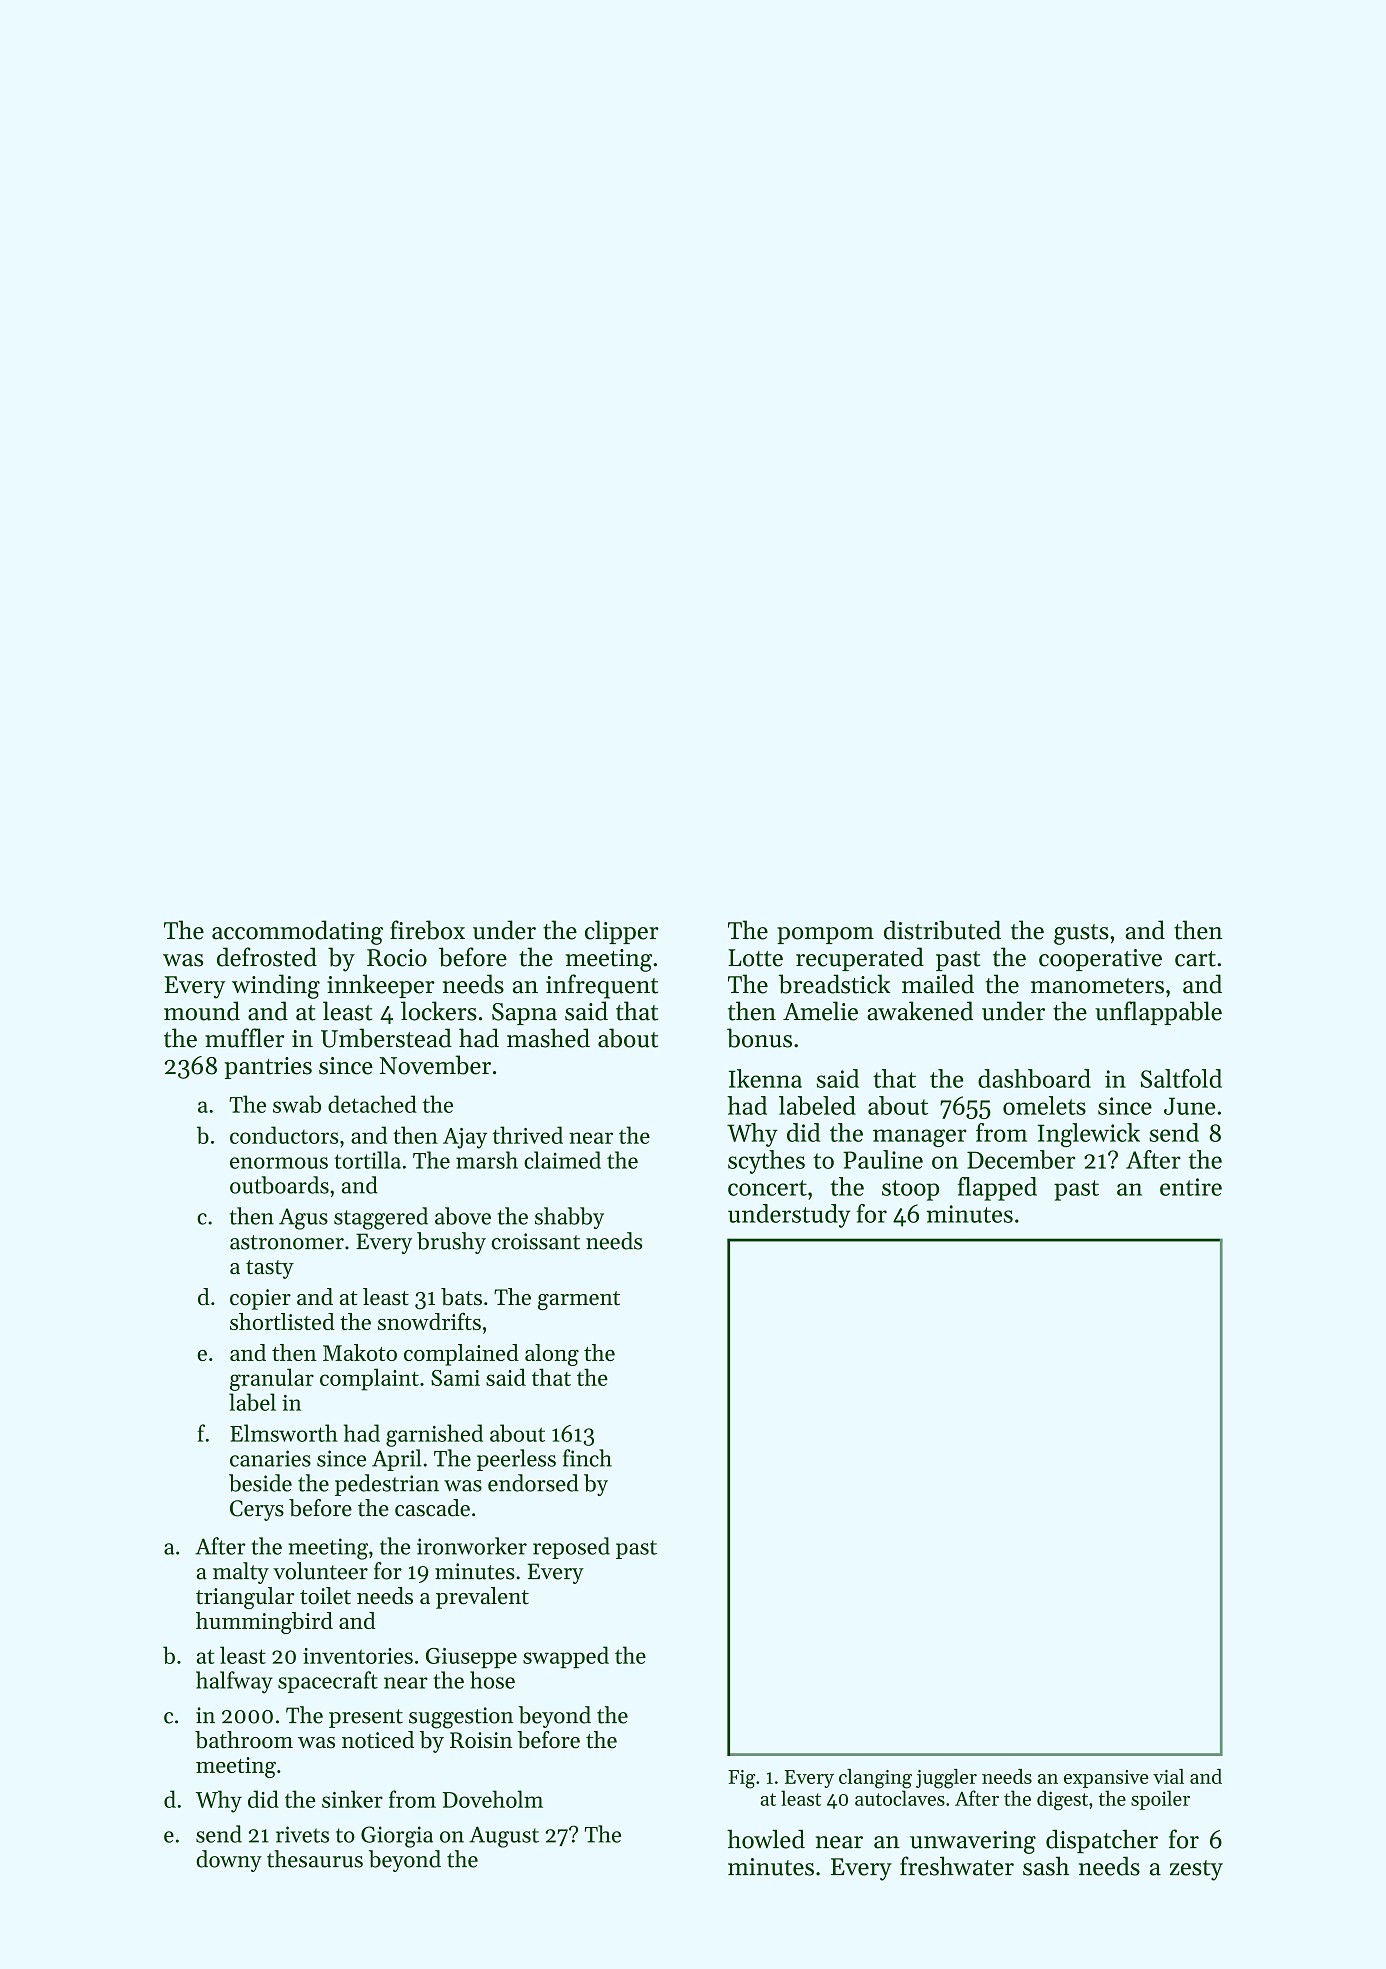 This screenshot has height=1969, width=1386. What do you see at coordinates (267, 957) in the screenshot?
I see `defrosted` at bounding box center [267, 957].
